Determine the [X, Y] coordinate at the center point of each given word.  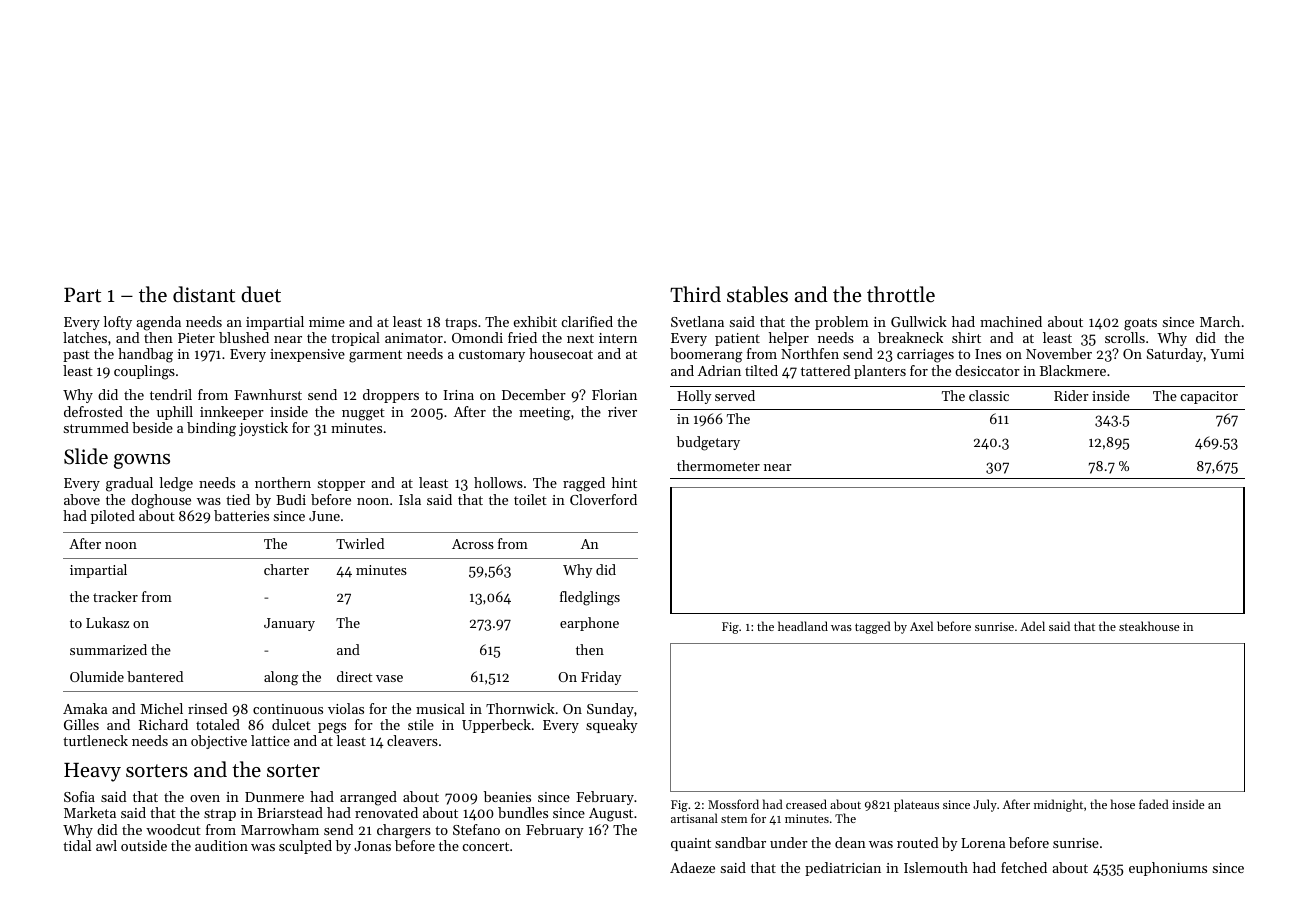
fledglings [590, 598]
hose [1123, 804]
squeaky [612, 726]
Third [695, 294]
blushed [244, 337]
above [82, 499]
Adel [1032, 626]
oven [205, 798]
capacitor [1209, 397]
